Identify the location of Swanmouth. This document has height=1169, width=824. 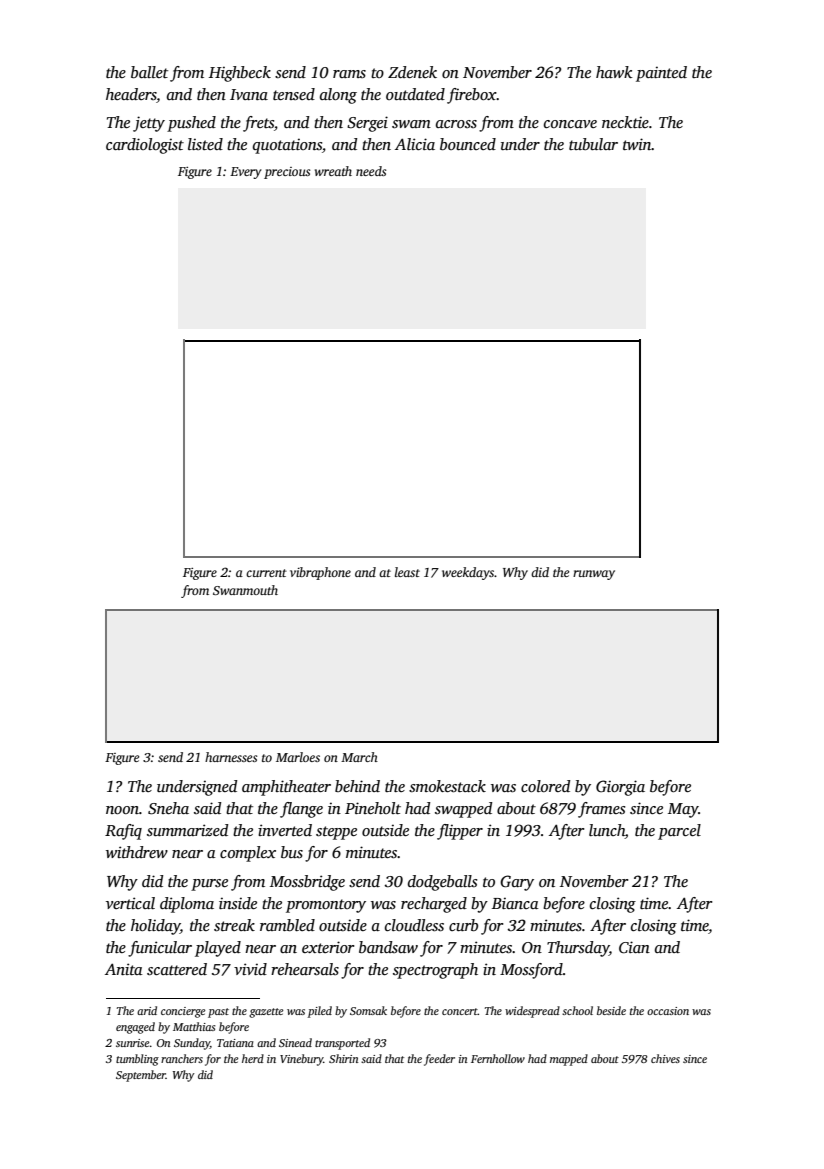
(245, 590).
